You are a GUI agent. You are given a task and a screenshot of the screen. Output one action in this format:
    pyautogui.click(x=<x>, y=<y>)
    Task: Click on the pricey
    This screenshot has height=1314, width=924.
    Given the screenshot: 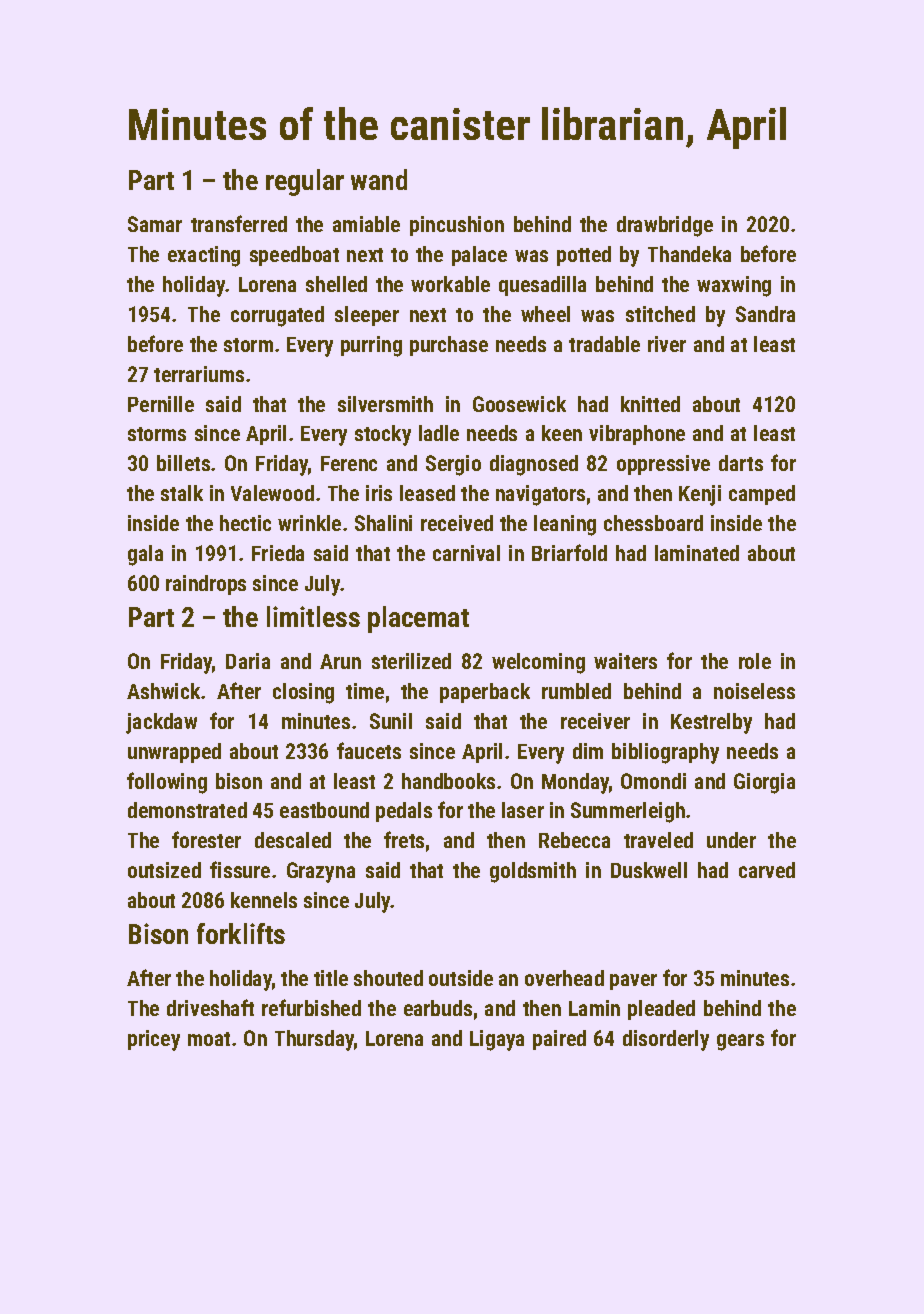 What is the action you would take?
    pyautogui.click(x=154, y=1040)
